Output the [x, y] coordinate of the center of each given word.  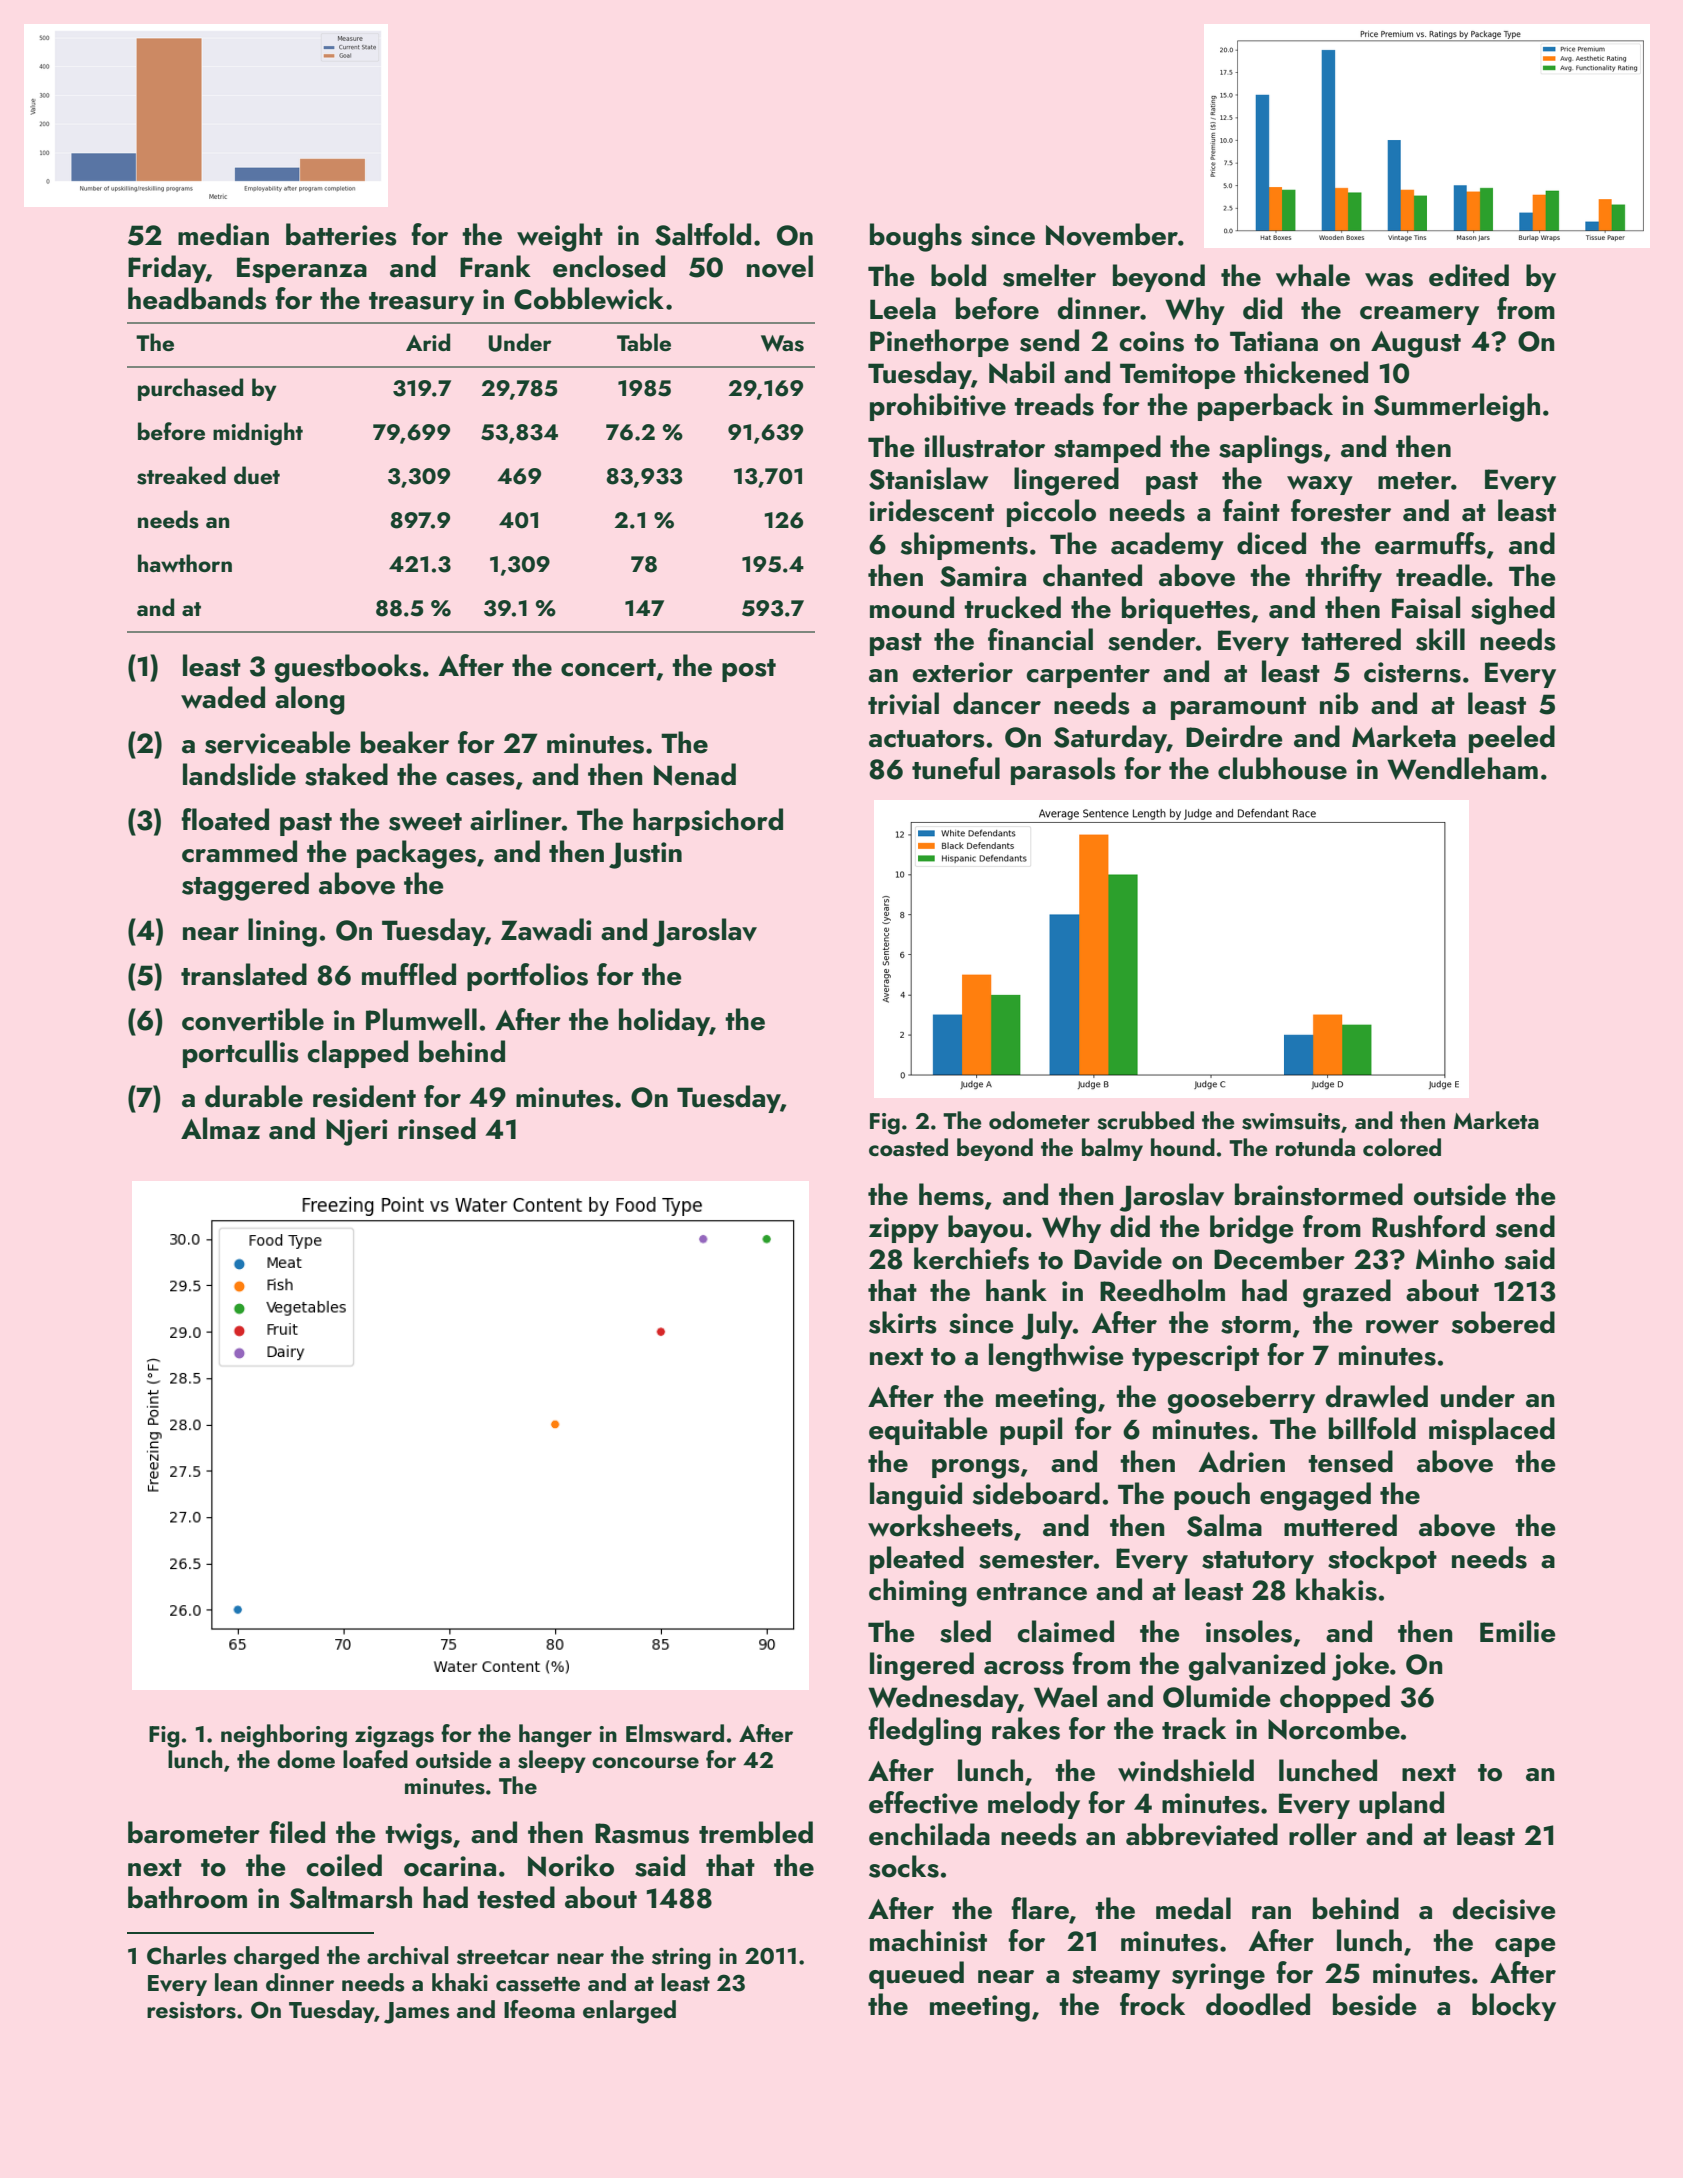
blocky [1514, 2007]
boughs [916, 237]
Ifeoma [539, 2009]
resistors [191, 2010]
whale [1313, 275]
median [223, 234]
